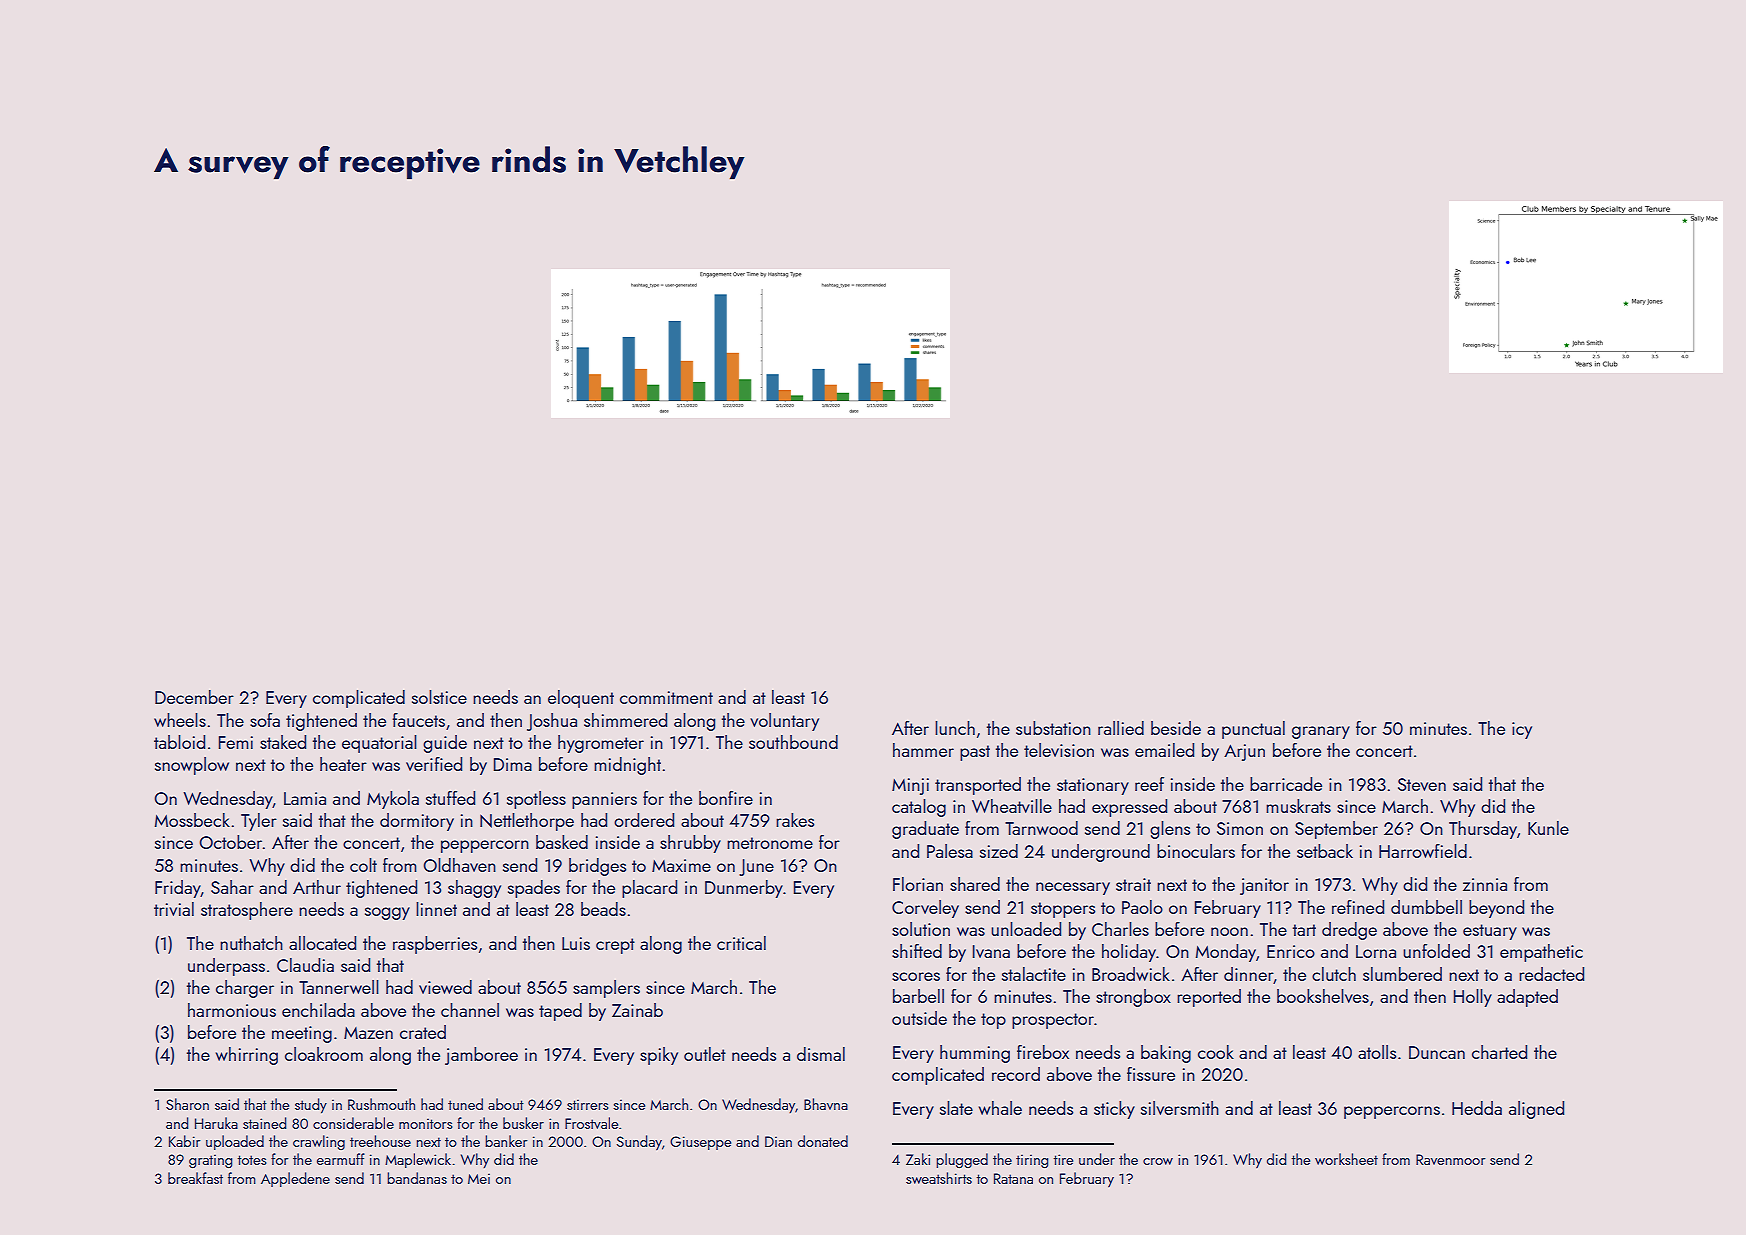 This page has width=1746, height=1235. What do you see at coordinates (1298, 806) in the page?
I see `muskrats` at bounding box center [1298, 806].
